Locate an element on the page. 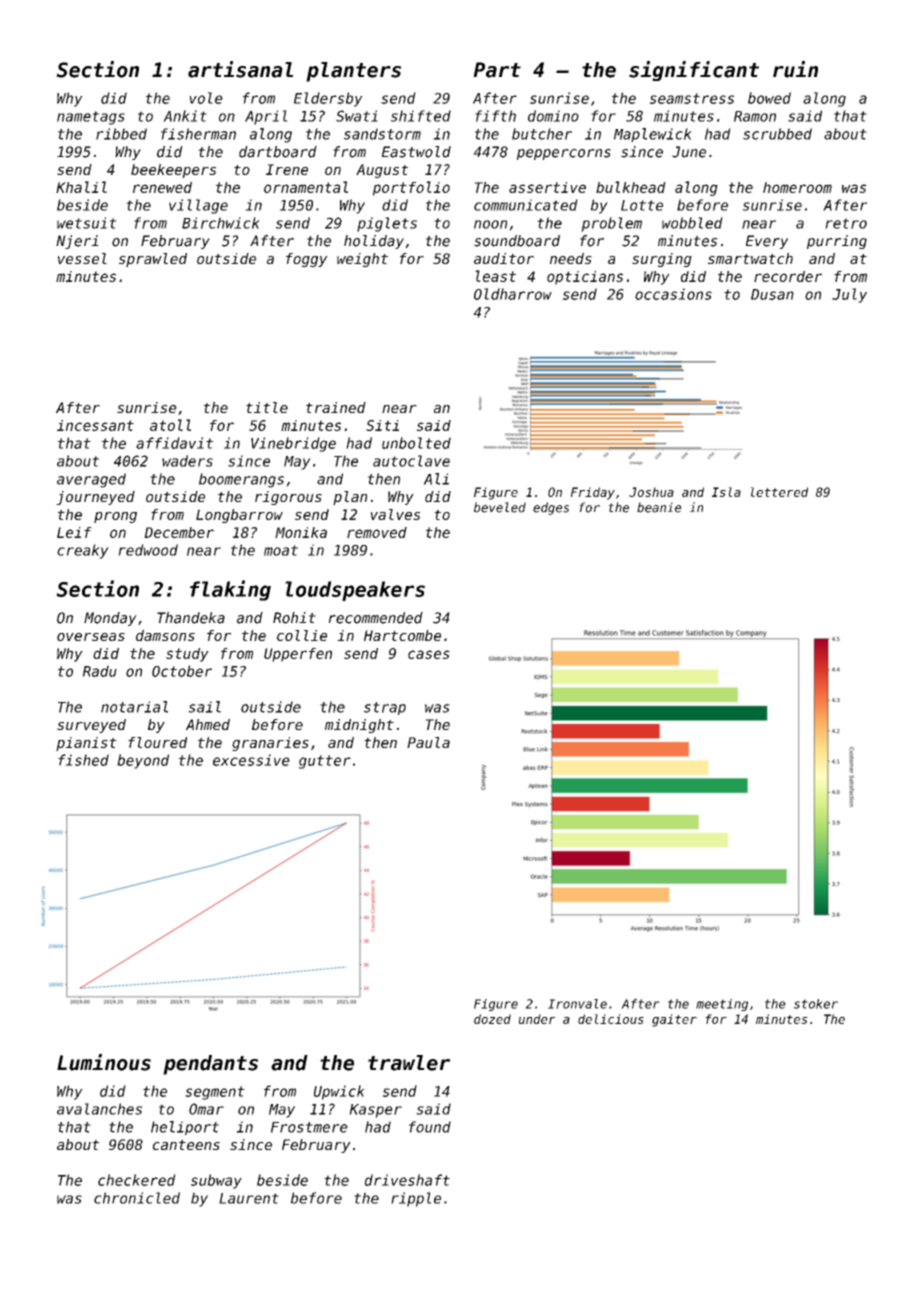 The image size is (924, 1308). lettered is located at coordinates (779, 492).
